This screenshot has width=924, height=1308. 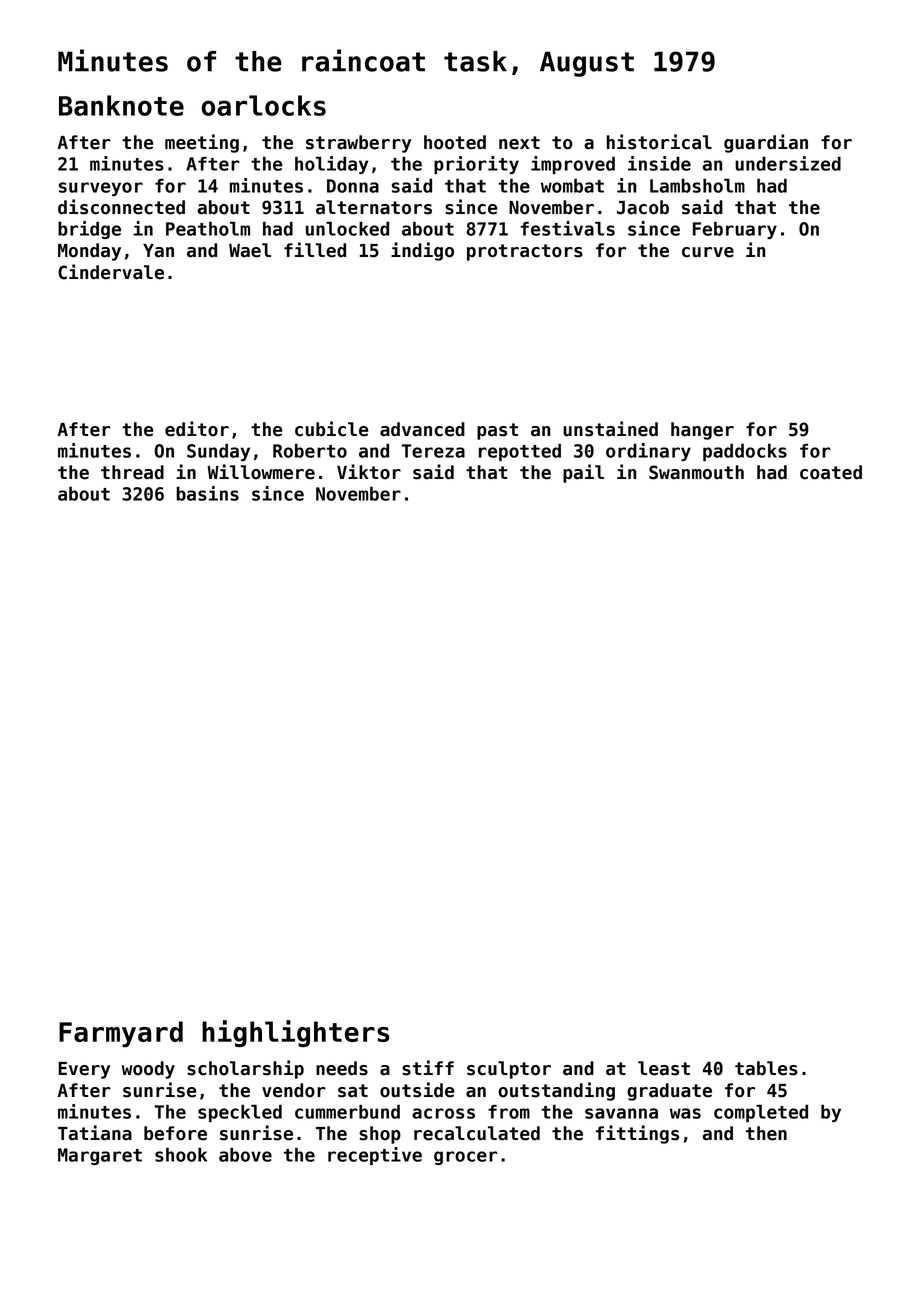 I want to click on paddocks, so click(x=745, y=452).
